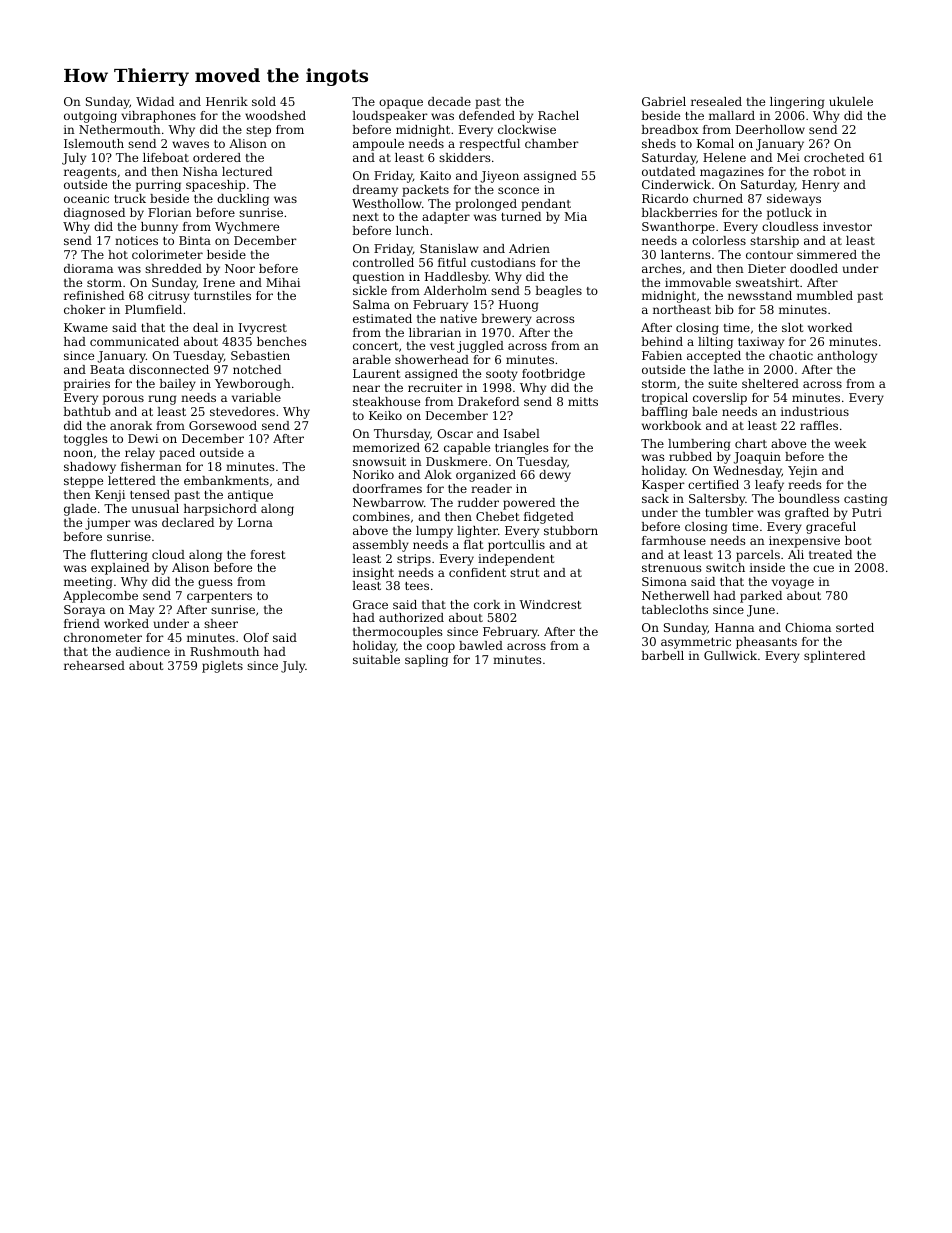 The height and width of the document is (1233, 952). I want to click on suitable, so click(376, 659).
